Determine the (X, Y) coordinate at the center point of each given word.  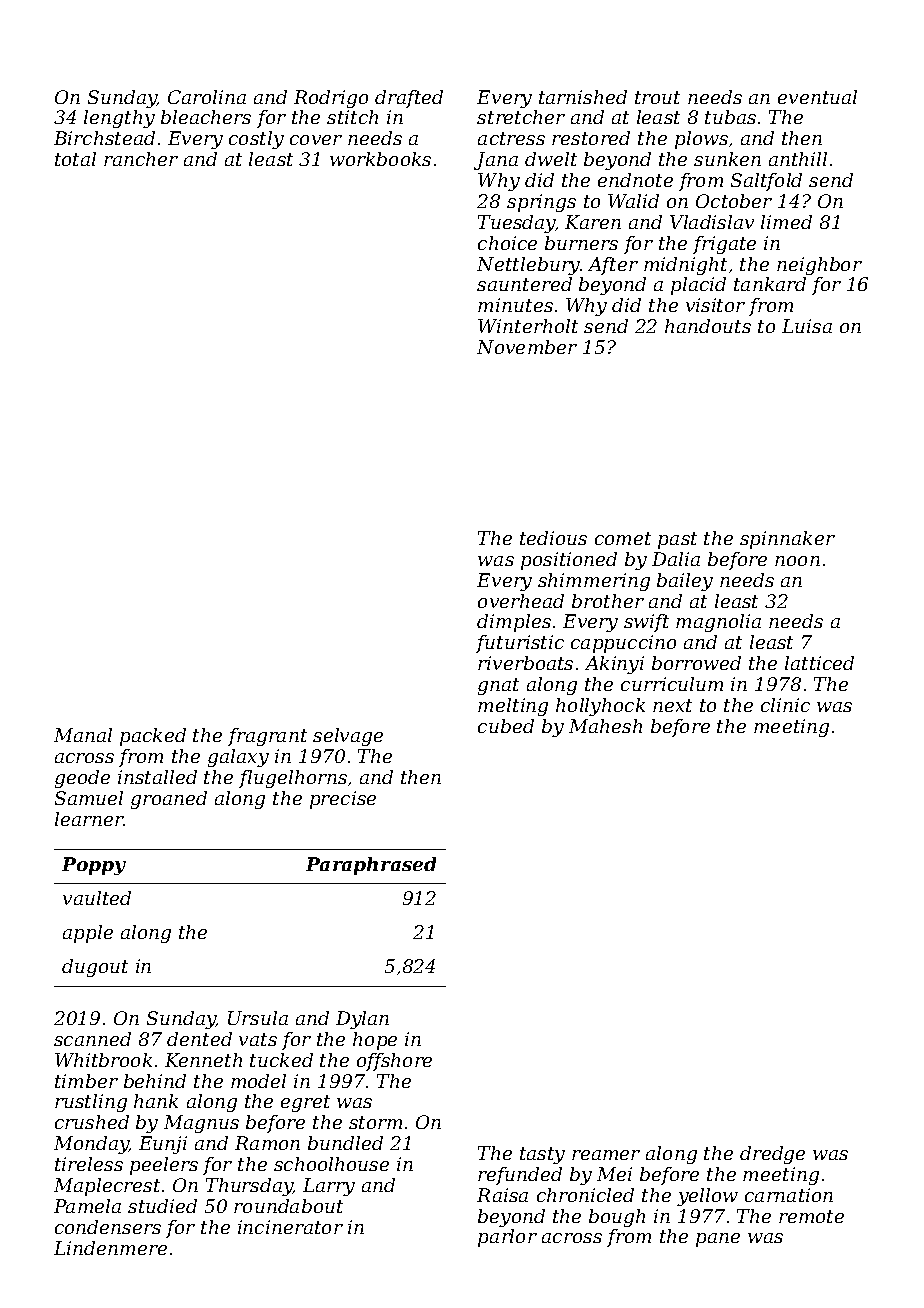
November (527, 347)
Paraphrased (371, 866)
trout (657, 97)
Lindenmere (110, 1248)
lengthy (119, 119)
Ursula (258, 1018)
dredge (772, 1155)
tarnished (583, 97)
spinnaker (787, 540)
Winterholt (528, 326)
